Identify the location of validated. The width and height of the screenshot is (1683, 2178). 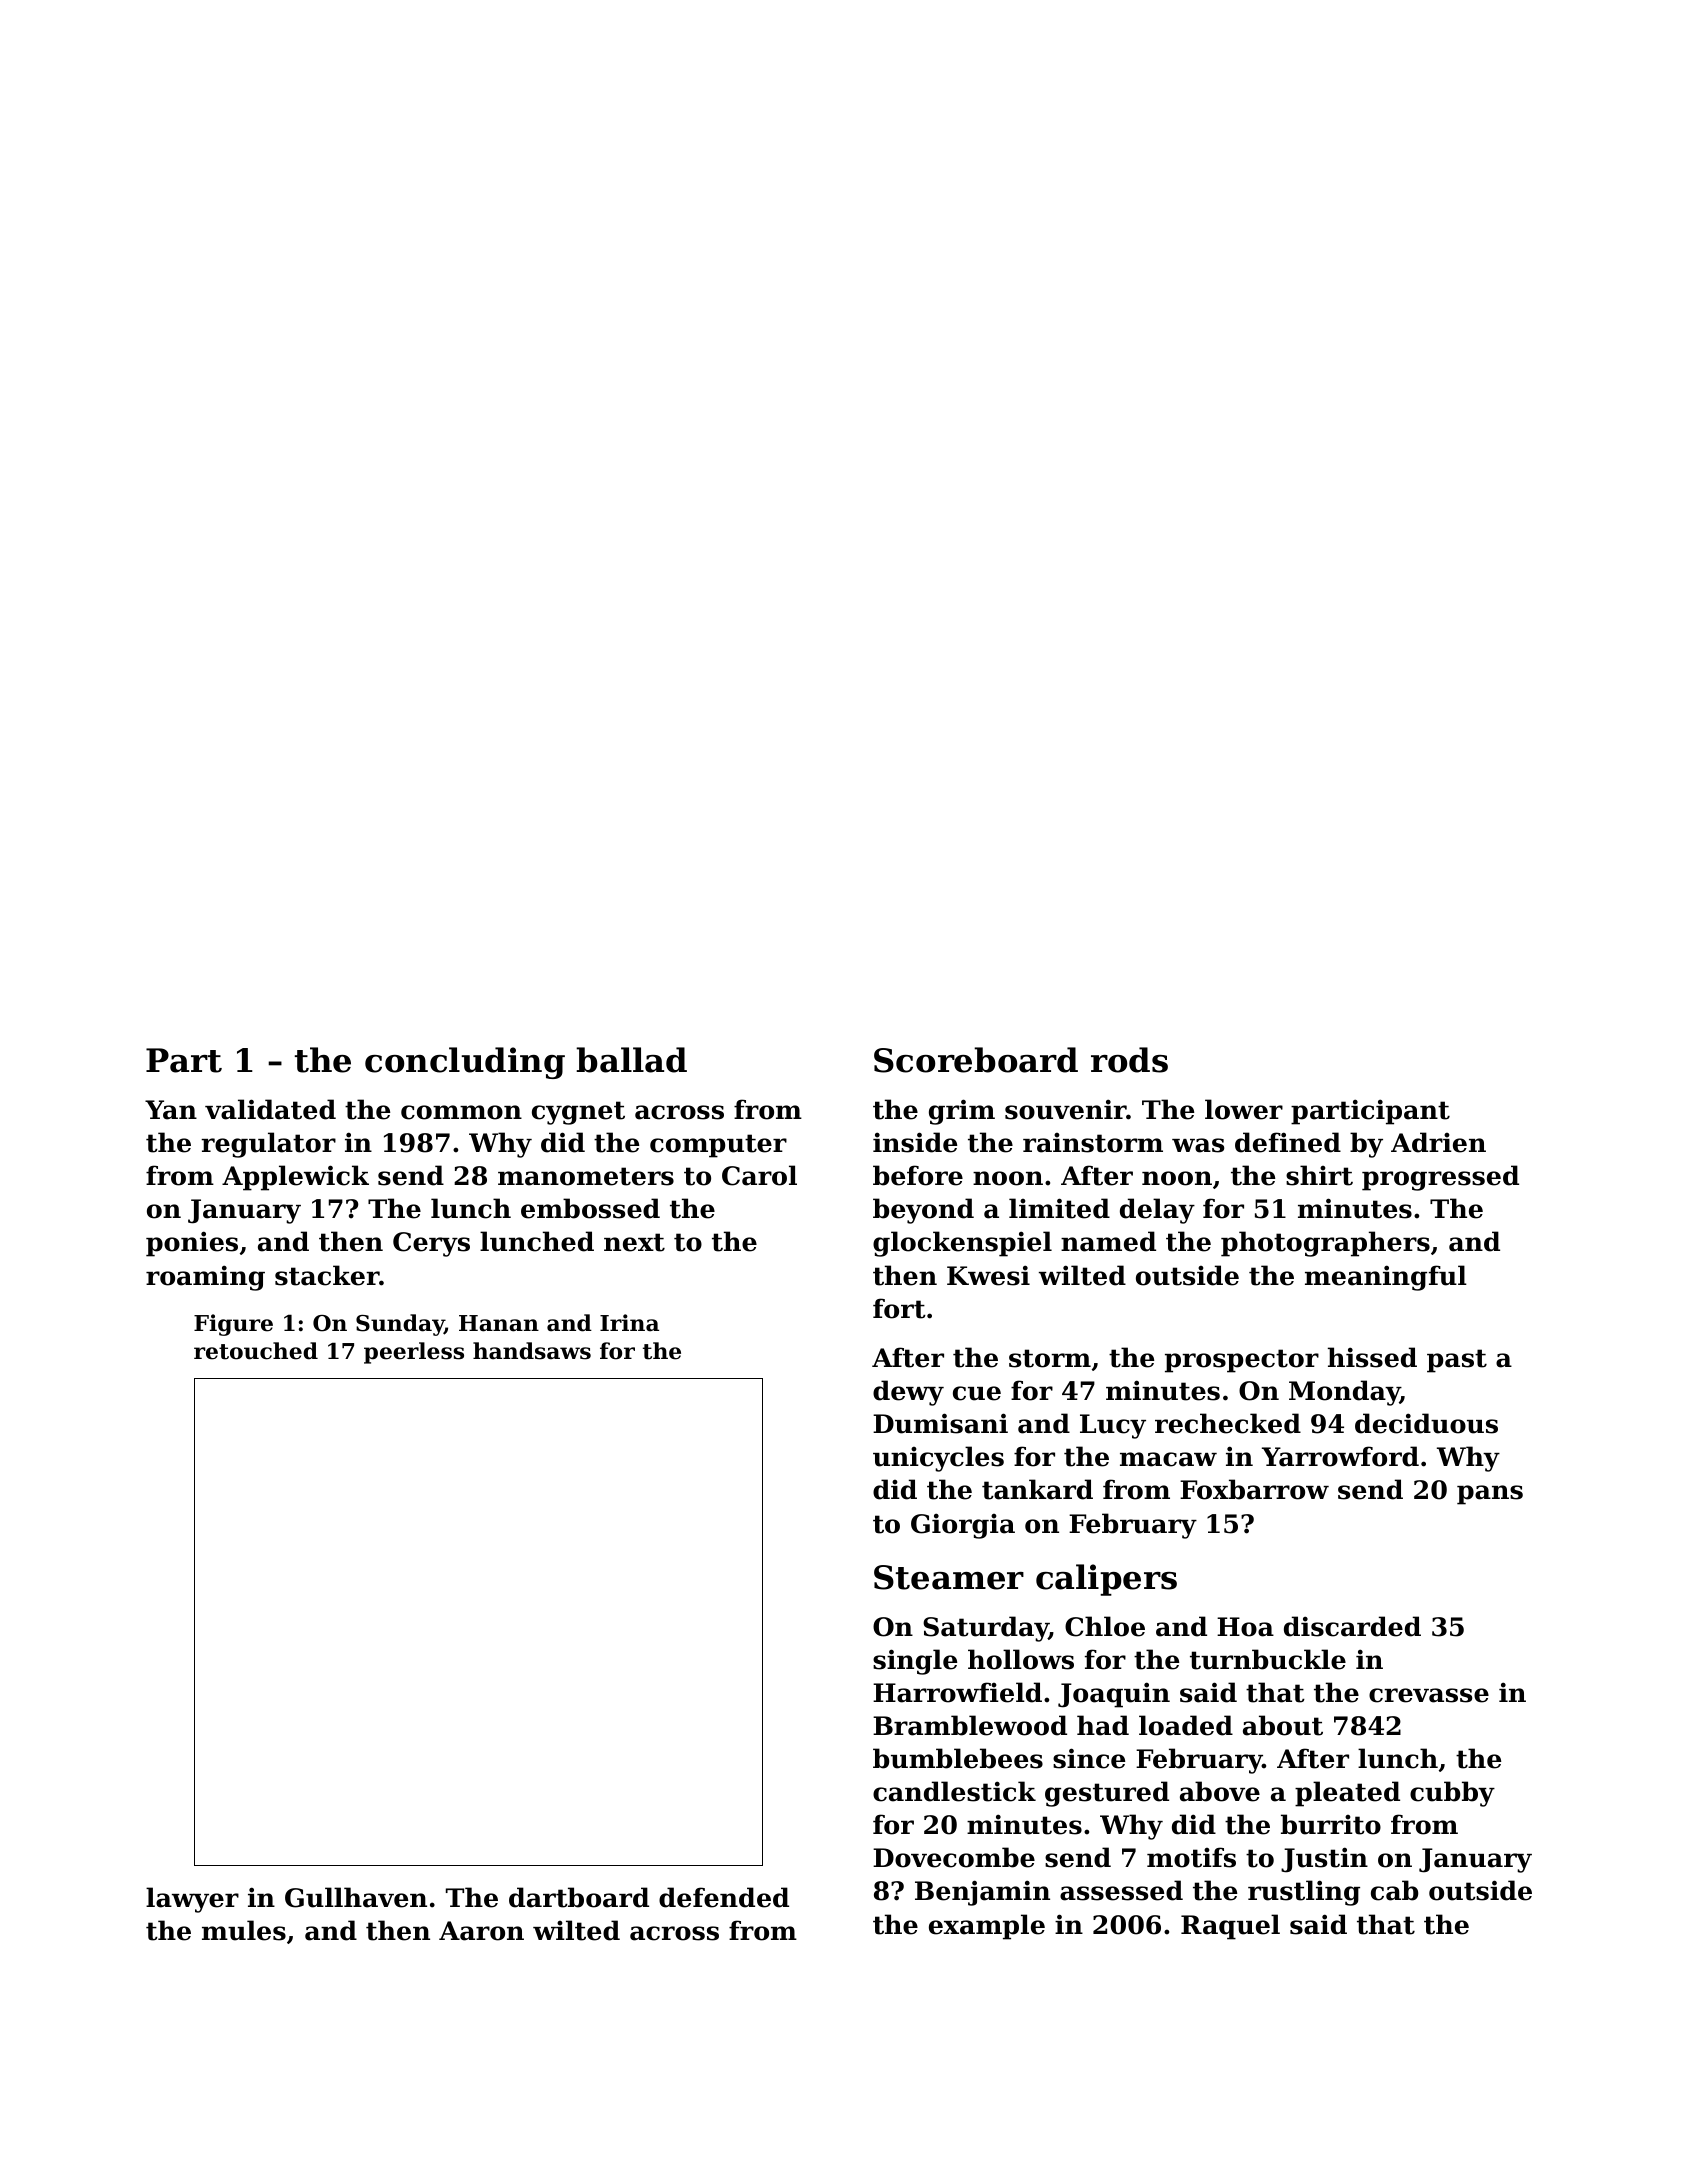
(270, 1109).
